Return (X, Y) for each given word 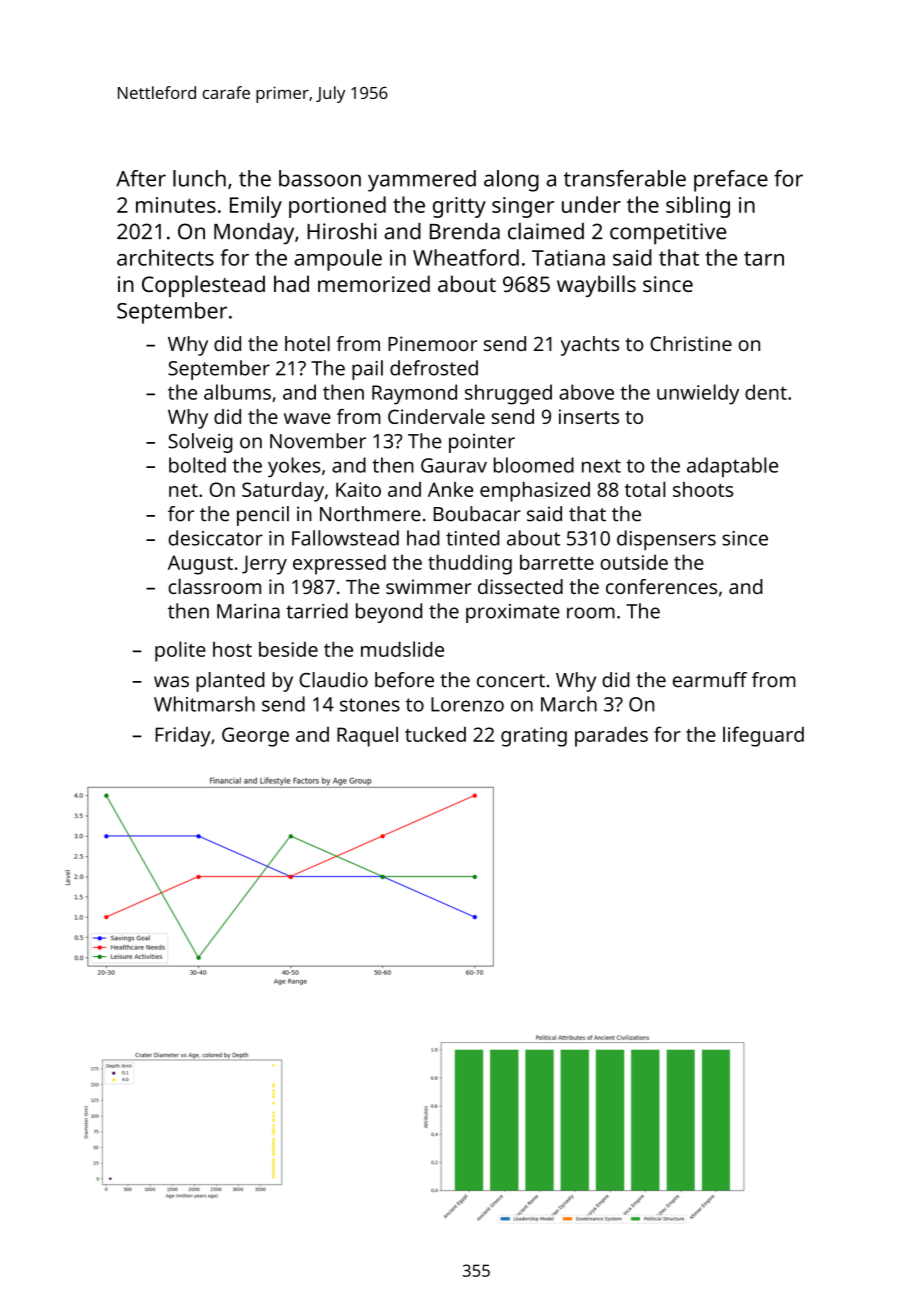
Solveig (200, 443)
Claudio (333, 680)
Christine (691, 343)
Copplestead (203, 286)
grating (534, 737)
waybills (596, 286)
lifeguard (763, 736)
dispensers (666, 540)
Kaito (358, 489)
